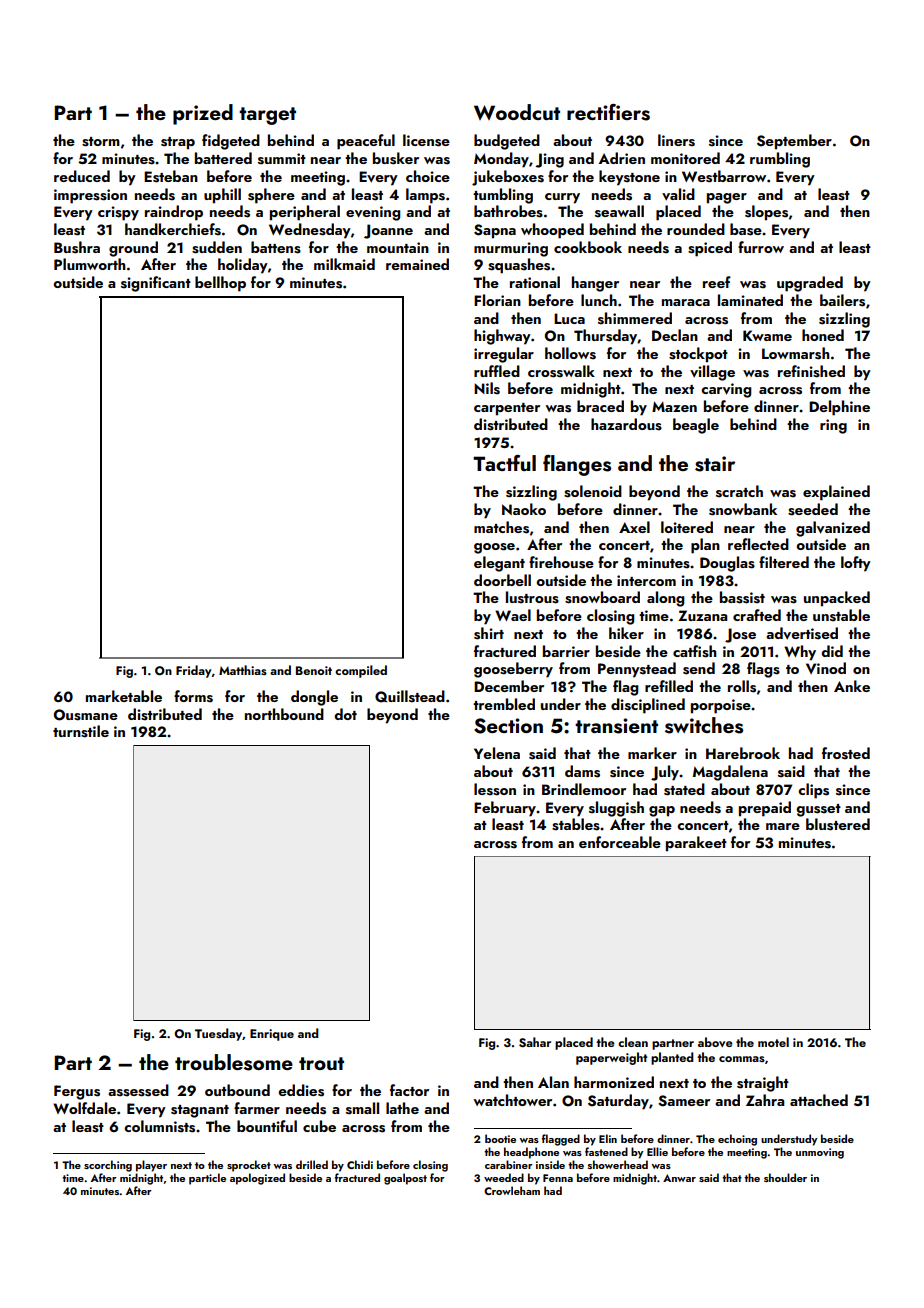 The height and width of the screenshot is (1308, 924). I want to click on license, so click(426, 140).
